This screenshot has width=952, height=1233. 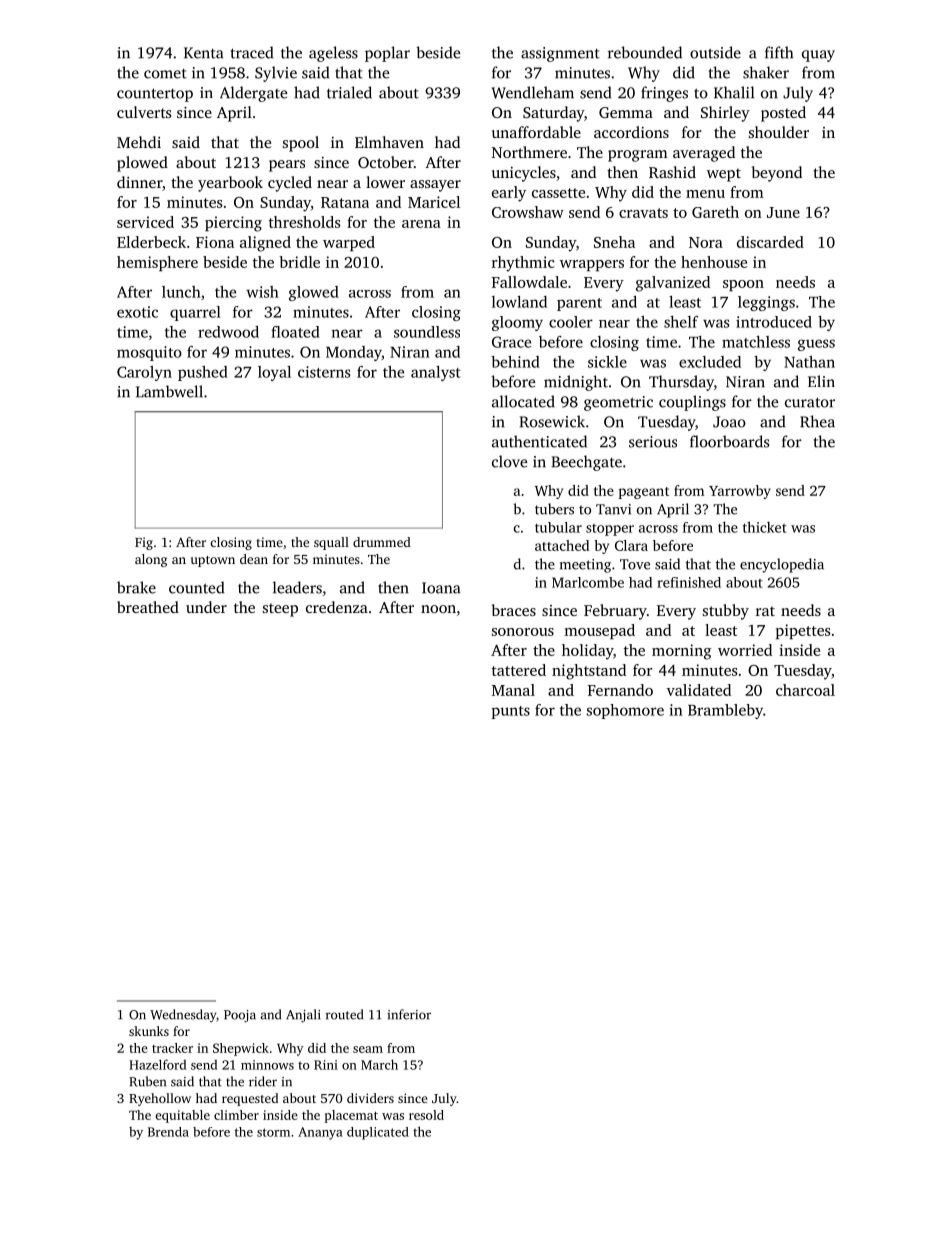 I want to click on sophomore, so click(x=625, y=711).
